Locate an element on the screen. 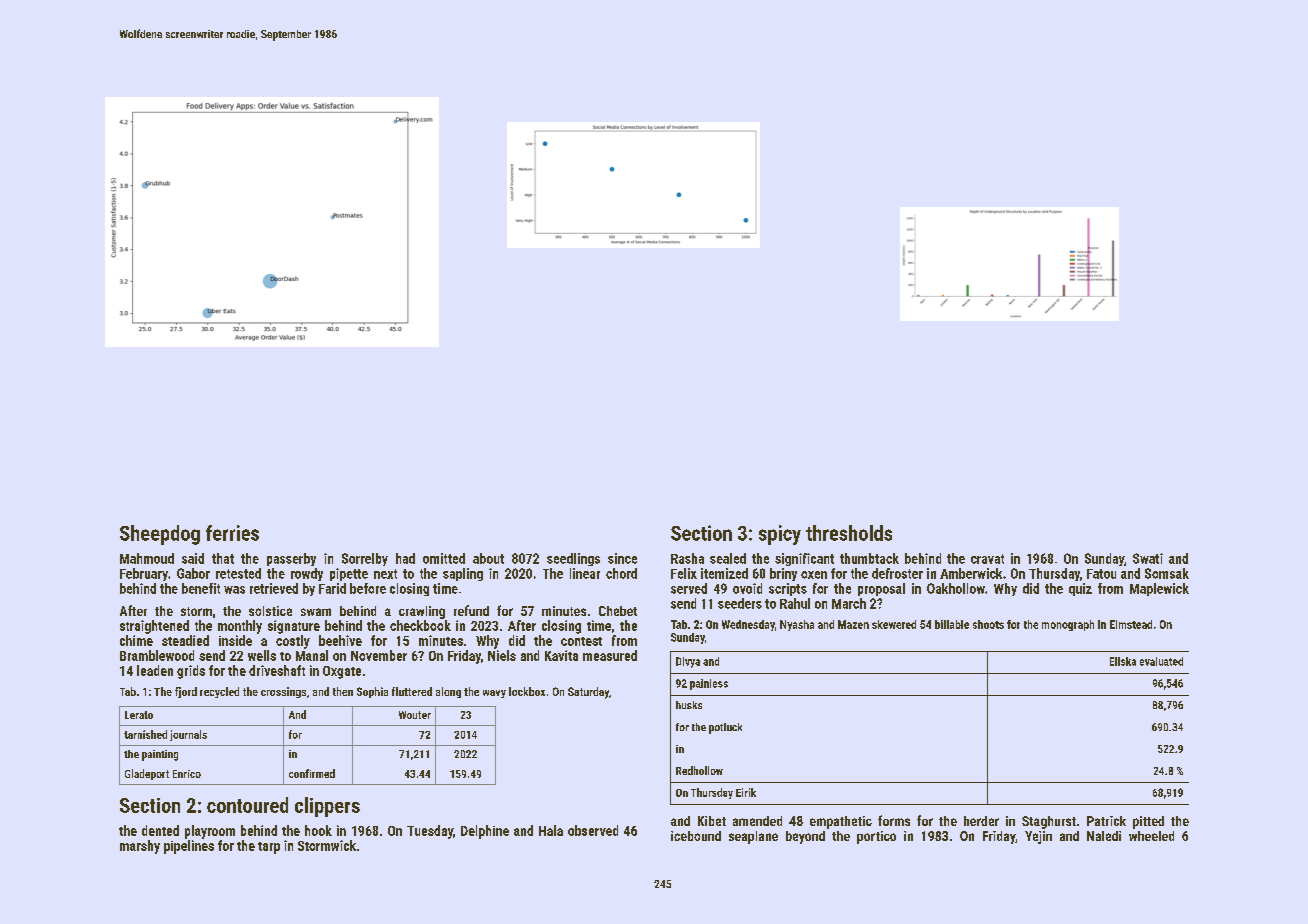  before is located at coordinates (368, 588).
